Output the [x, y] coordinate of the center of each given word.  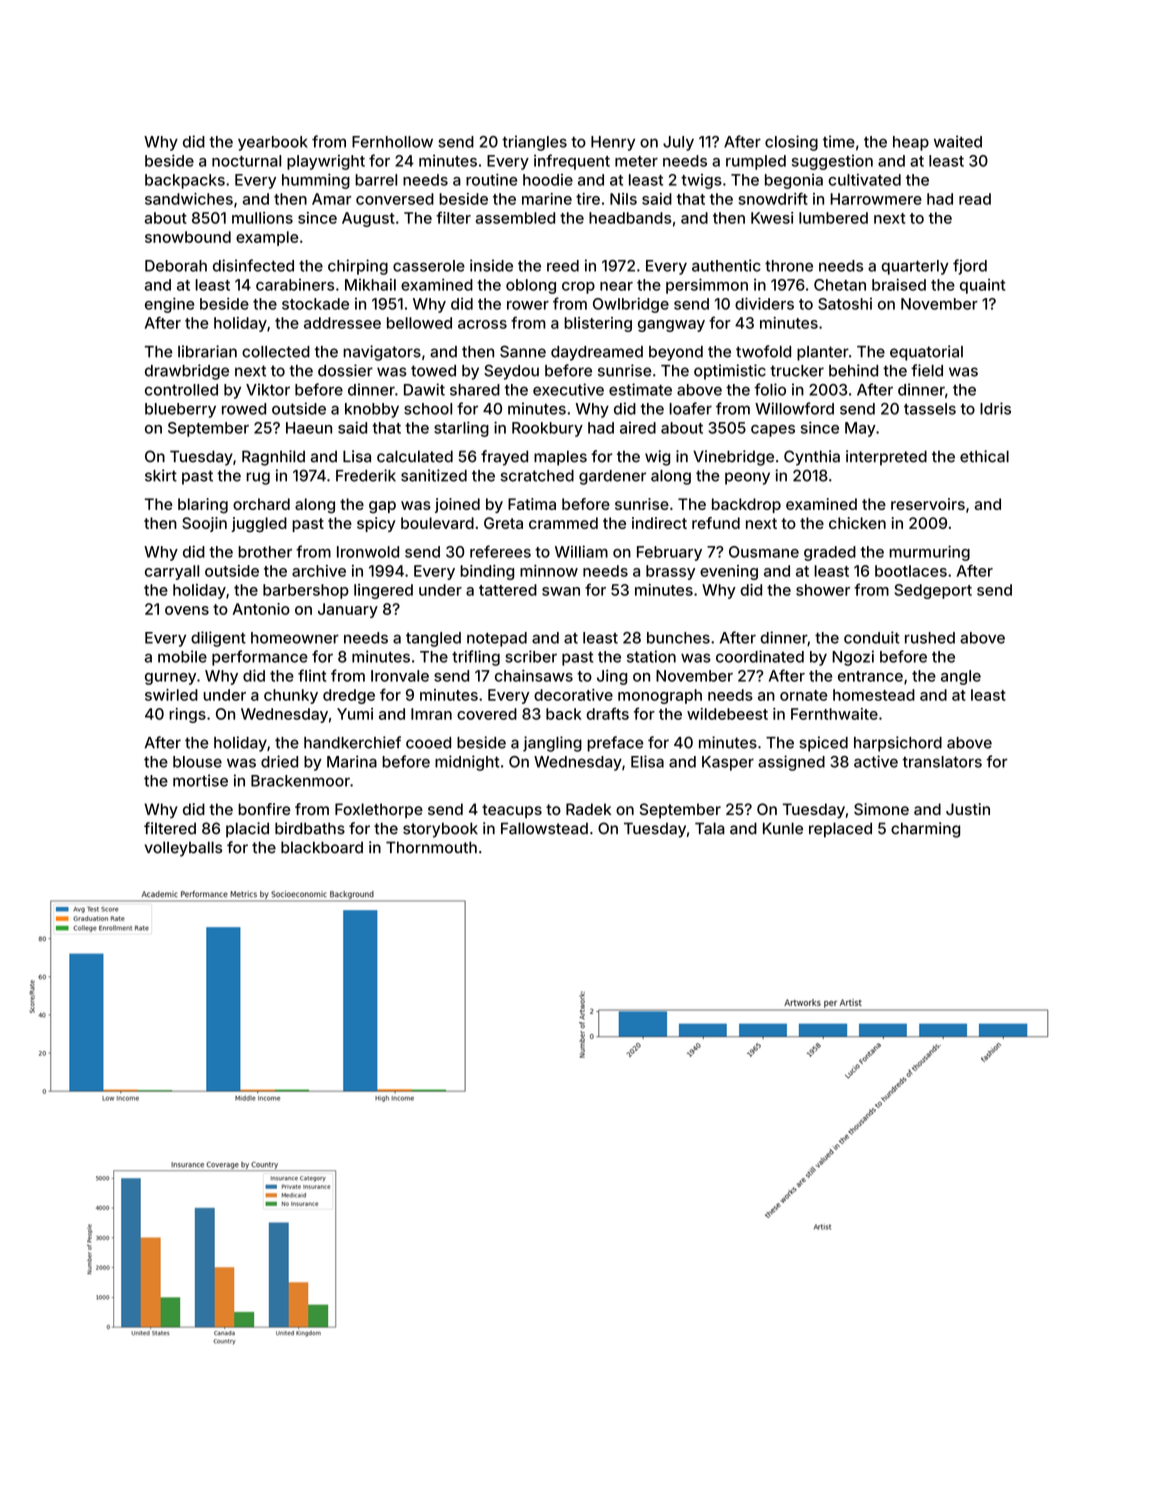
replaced [840, 830]
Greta [503, 523]
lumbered [833, 218]
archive [319, 571]
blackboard [322, 847]
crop [578, 288]
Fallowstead [544, 828]
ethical [984, 456]
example [267, 238]
